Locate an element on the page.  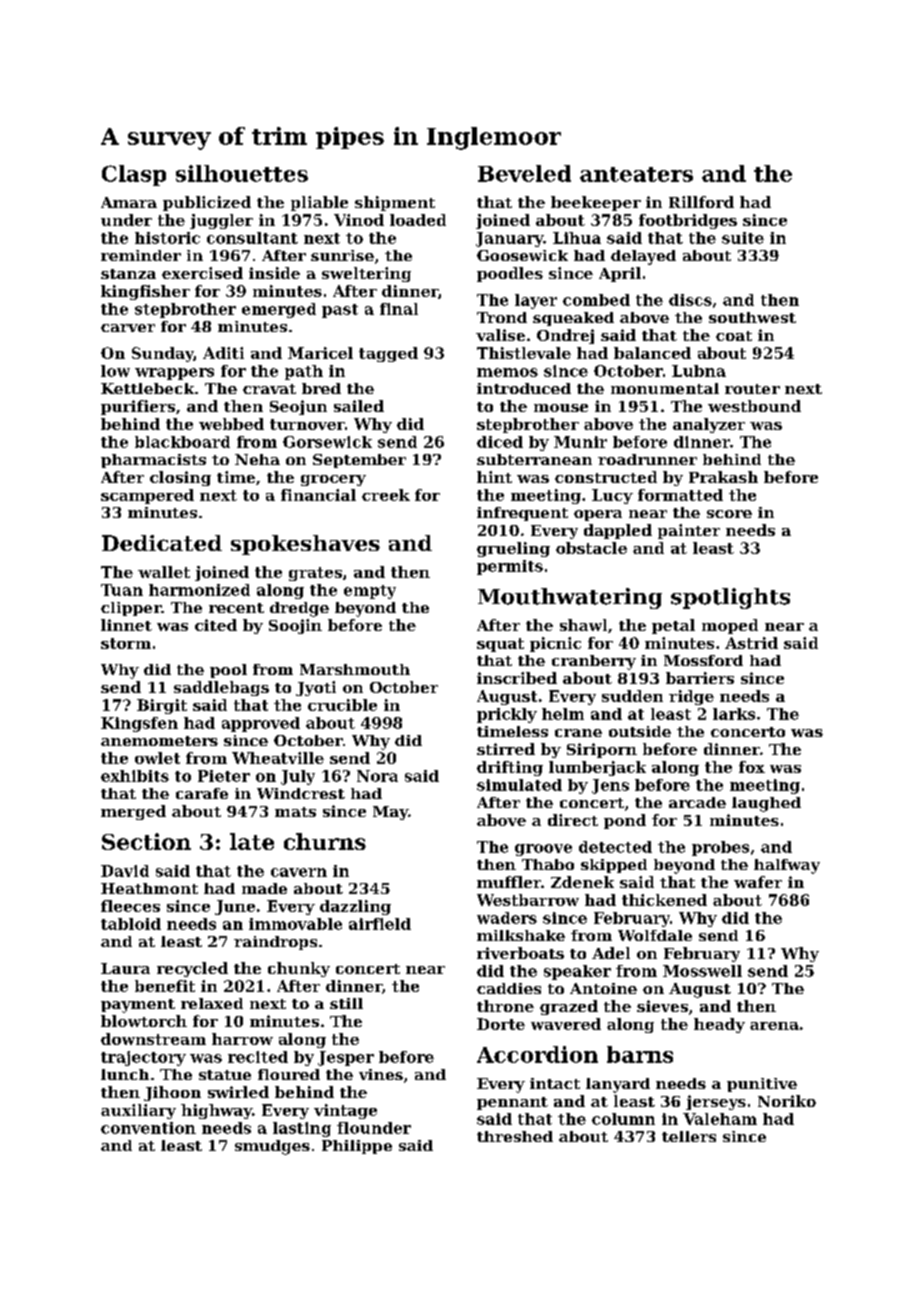
past is located at coordinates (340, 311).
